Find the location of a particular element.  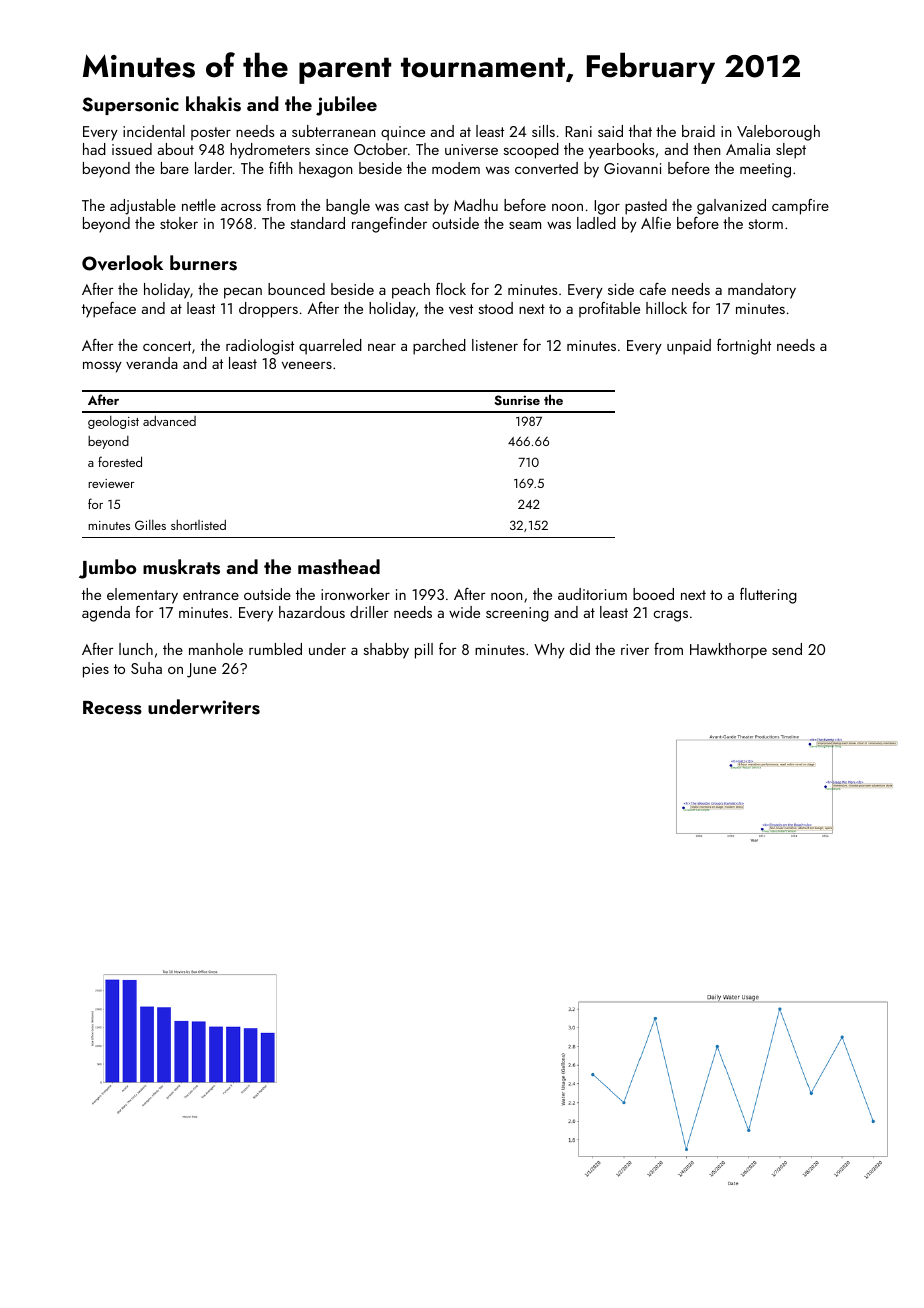

said is located at coordinates (610, 131).
